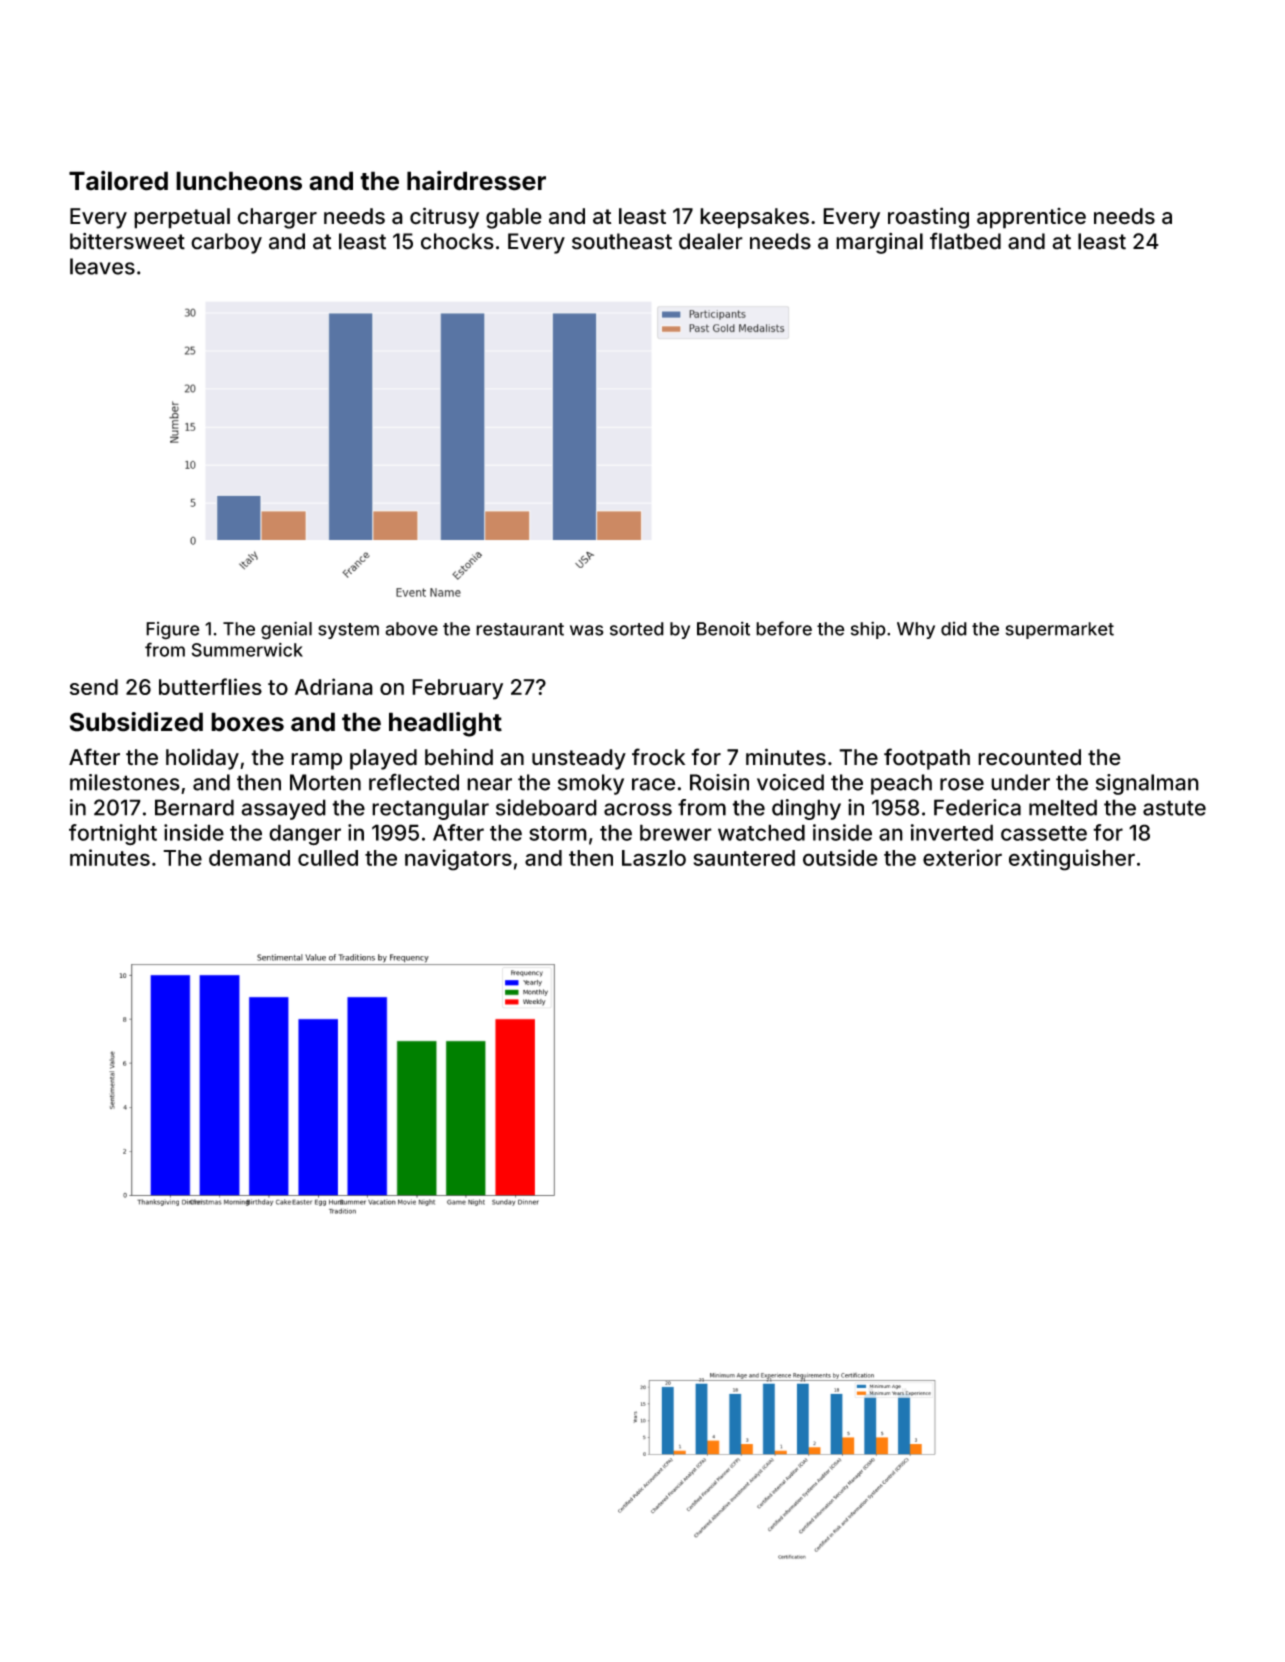 The width and height of the screenshot is (1285, 1662). What do you see at coordinates (962, 784) in the screenshot?
I see `rose` at bounding box center [962, 784].
